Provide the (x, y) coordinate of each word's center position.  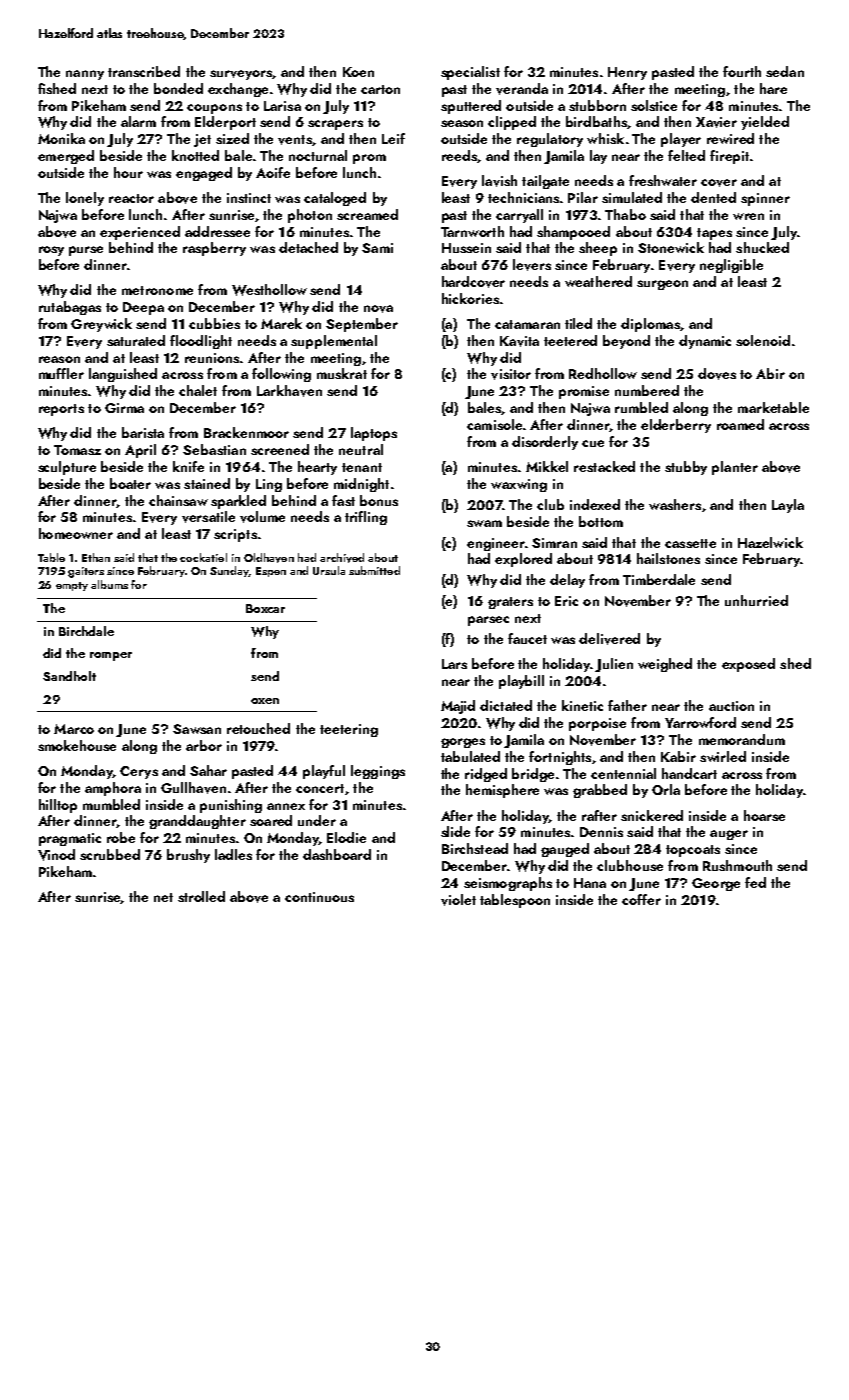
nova (378, 309)
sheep (598, 249)
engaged (204, 174)
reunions (212, 358)
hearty (317, 468)
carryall (519, 216)
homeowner (76, 533)
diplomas (650, 325)
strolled (201, 896)
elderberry (676, 426)
